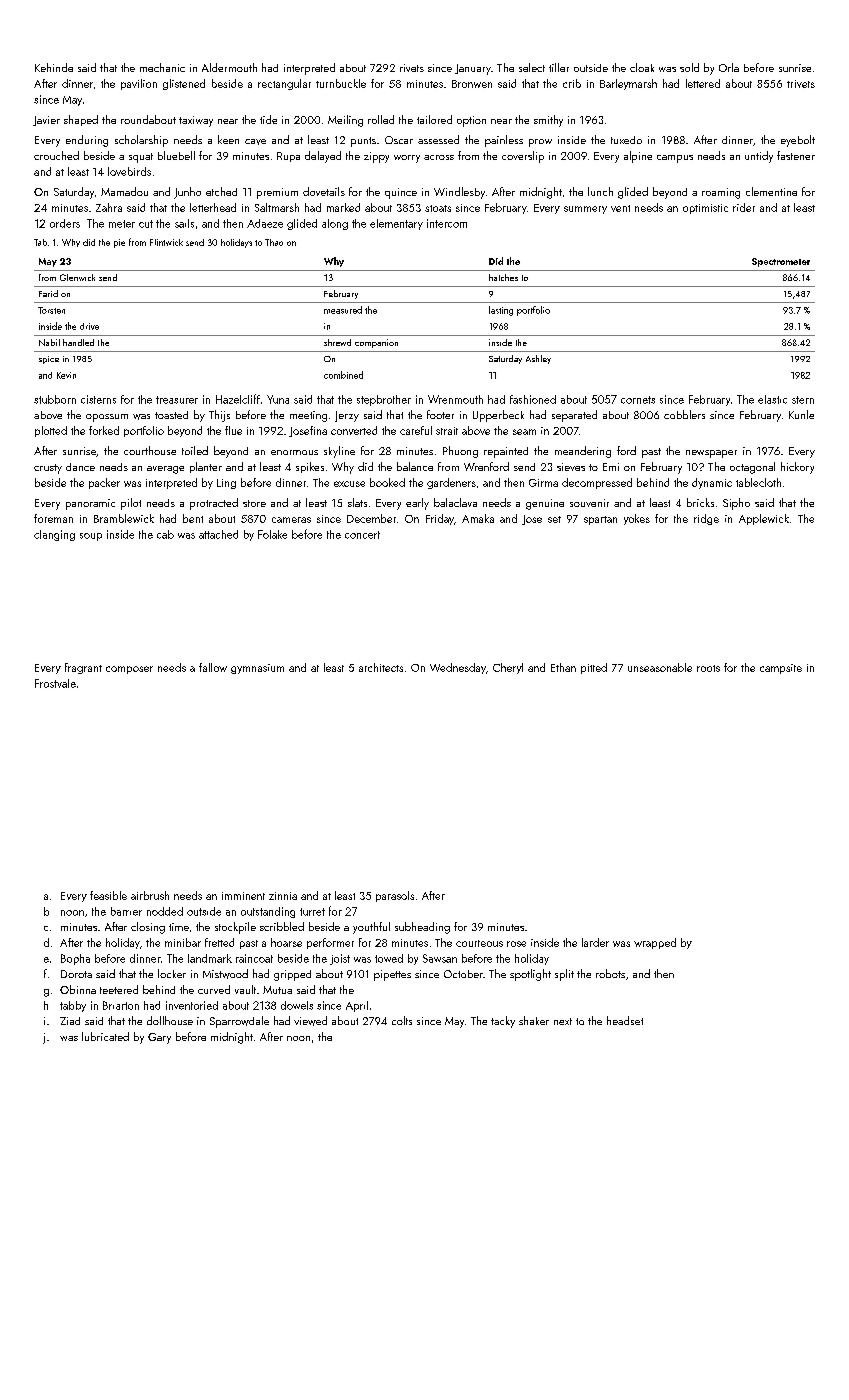 The width and height of the screenshot is (849, 1400). I want to click on joist, so click(340, 959).
